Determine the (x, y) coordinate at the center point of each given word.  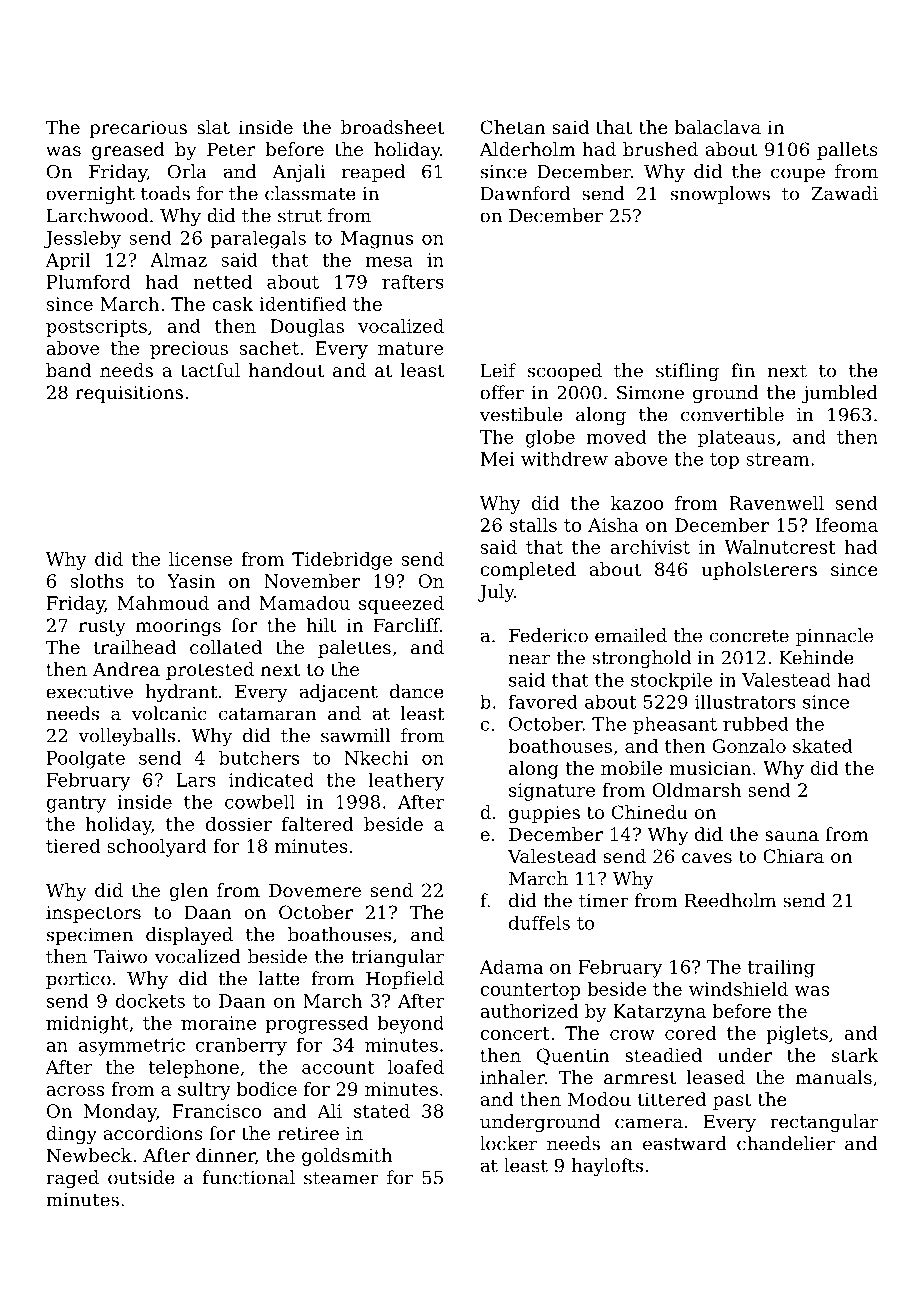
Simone (650, 392)
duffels (539, 922)
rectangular (824, 1123)
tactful (210, 370)
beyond (411, 1025)
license (200, 559)
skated (823, 746)
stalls (533, 525)
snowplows (720, 195)
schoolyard (157, 848)
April (68, 261)
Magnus (377, 240)
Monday (120, 1113)
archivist (650, 547)
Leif (498, 370)
